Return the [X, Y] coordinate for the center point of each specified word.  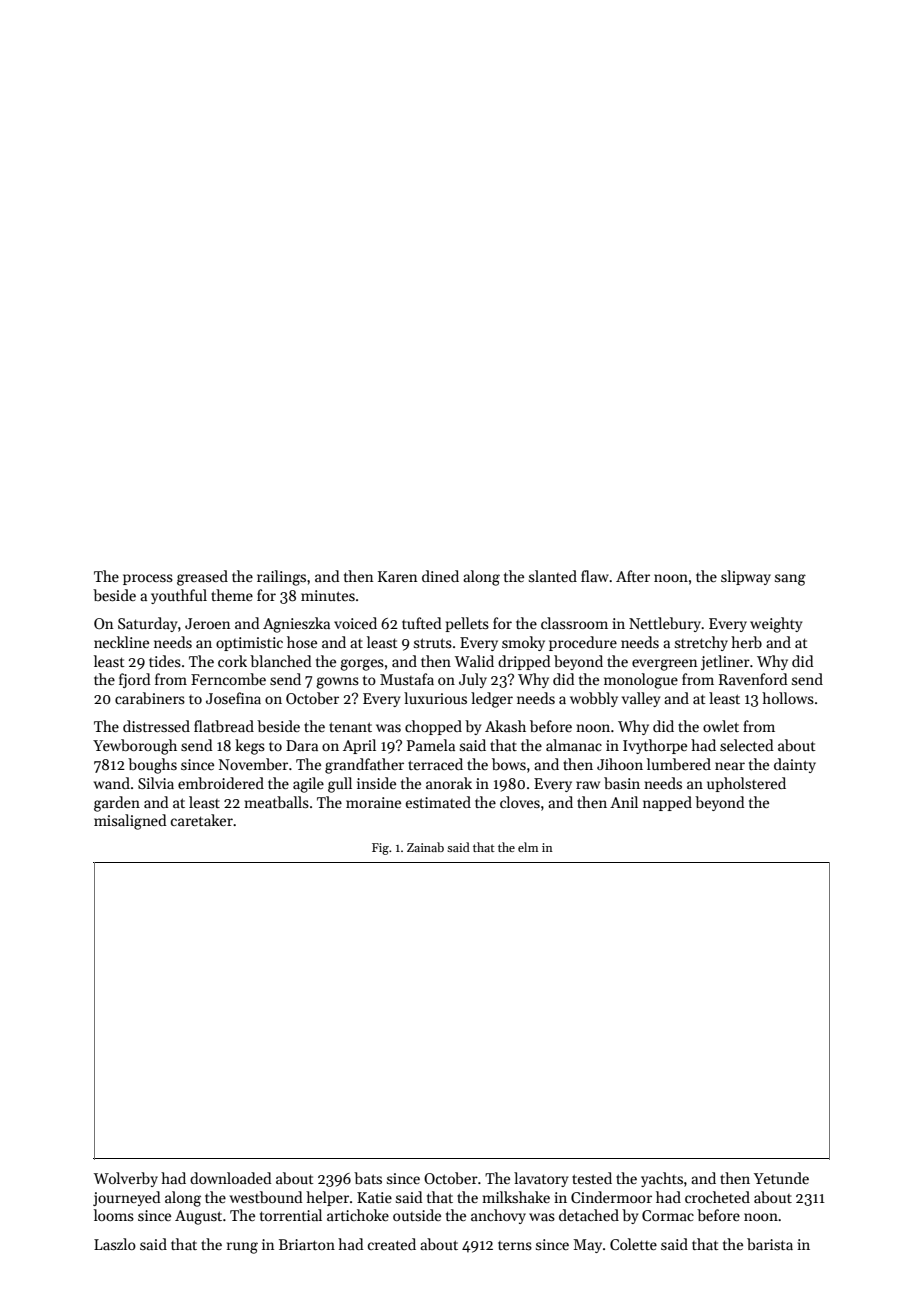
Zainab [425, 847]
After [633, 576]
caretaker [202, 820]
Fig [380, 849]
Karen [398, 576]
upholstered [746, 784]
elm [528, 847]
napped [667, 803]
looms [114, 1215]
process [148, 579]
